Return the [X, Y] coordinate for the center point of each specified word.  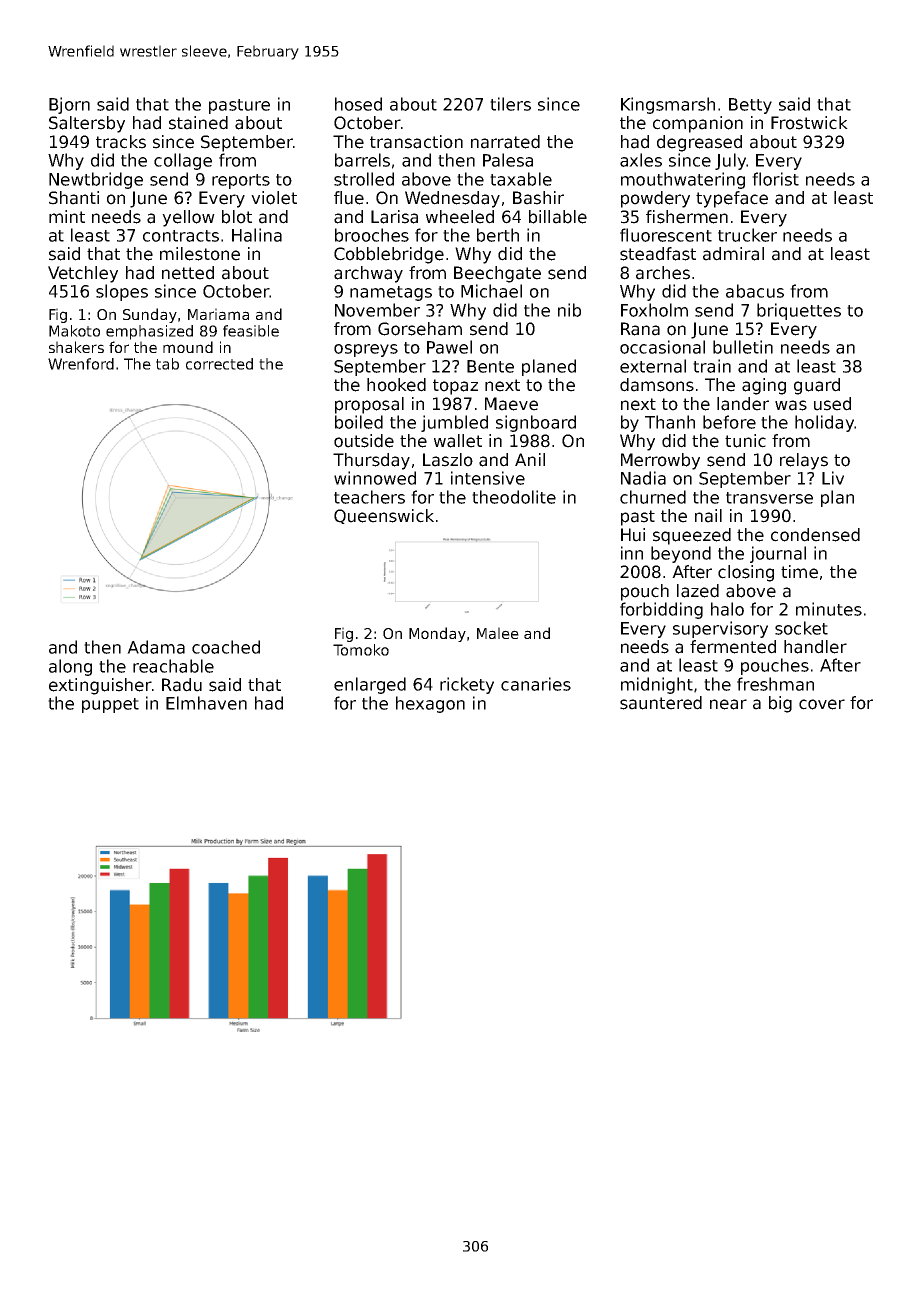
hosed [358, 104]
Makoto [74, 331]
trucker [747, 235]
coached [226, 647]
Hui [633, 535]
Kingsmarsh [668, 105]
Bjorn [69, 105]
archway [368, 274]
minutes [829, 609]
